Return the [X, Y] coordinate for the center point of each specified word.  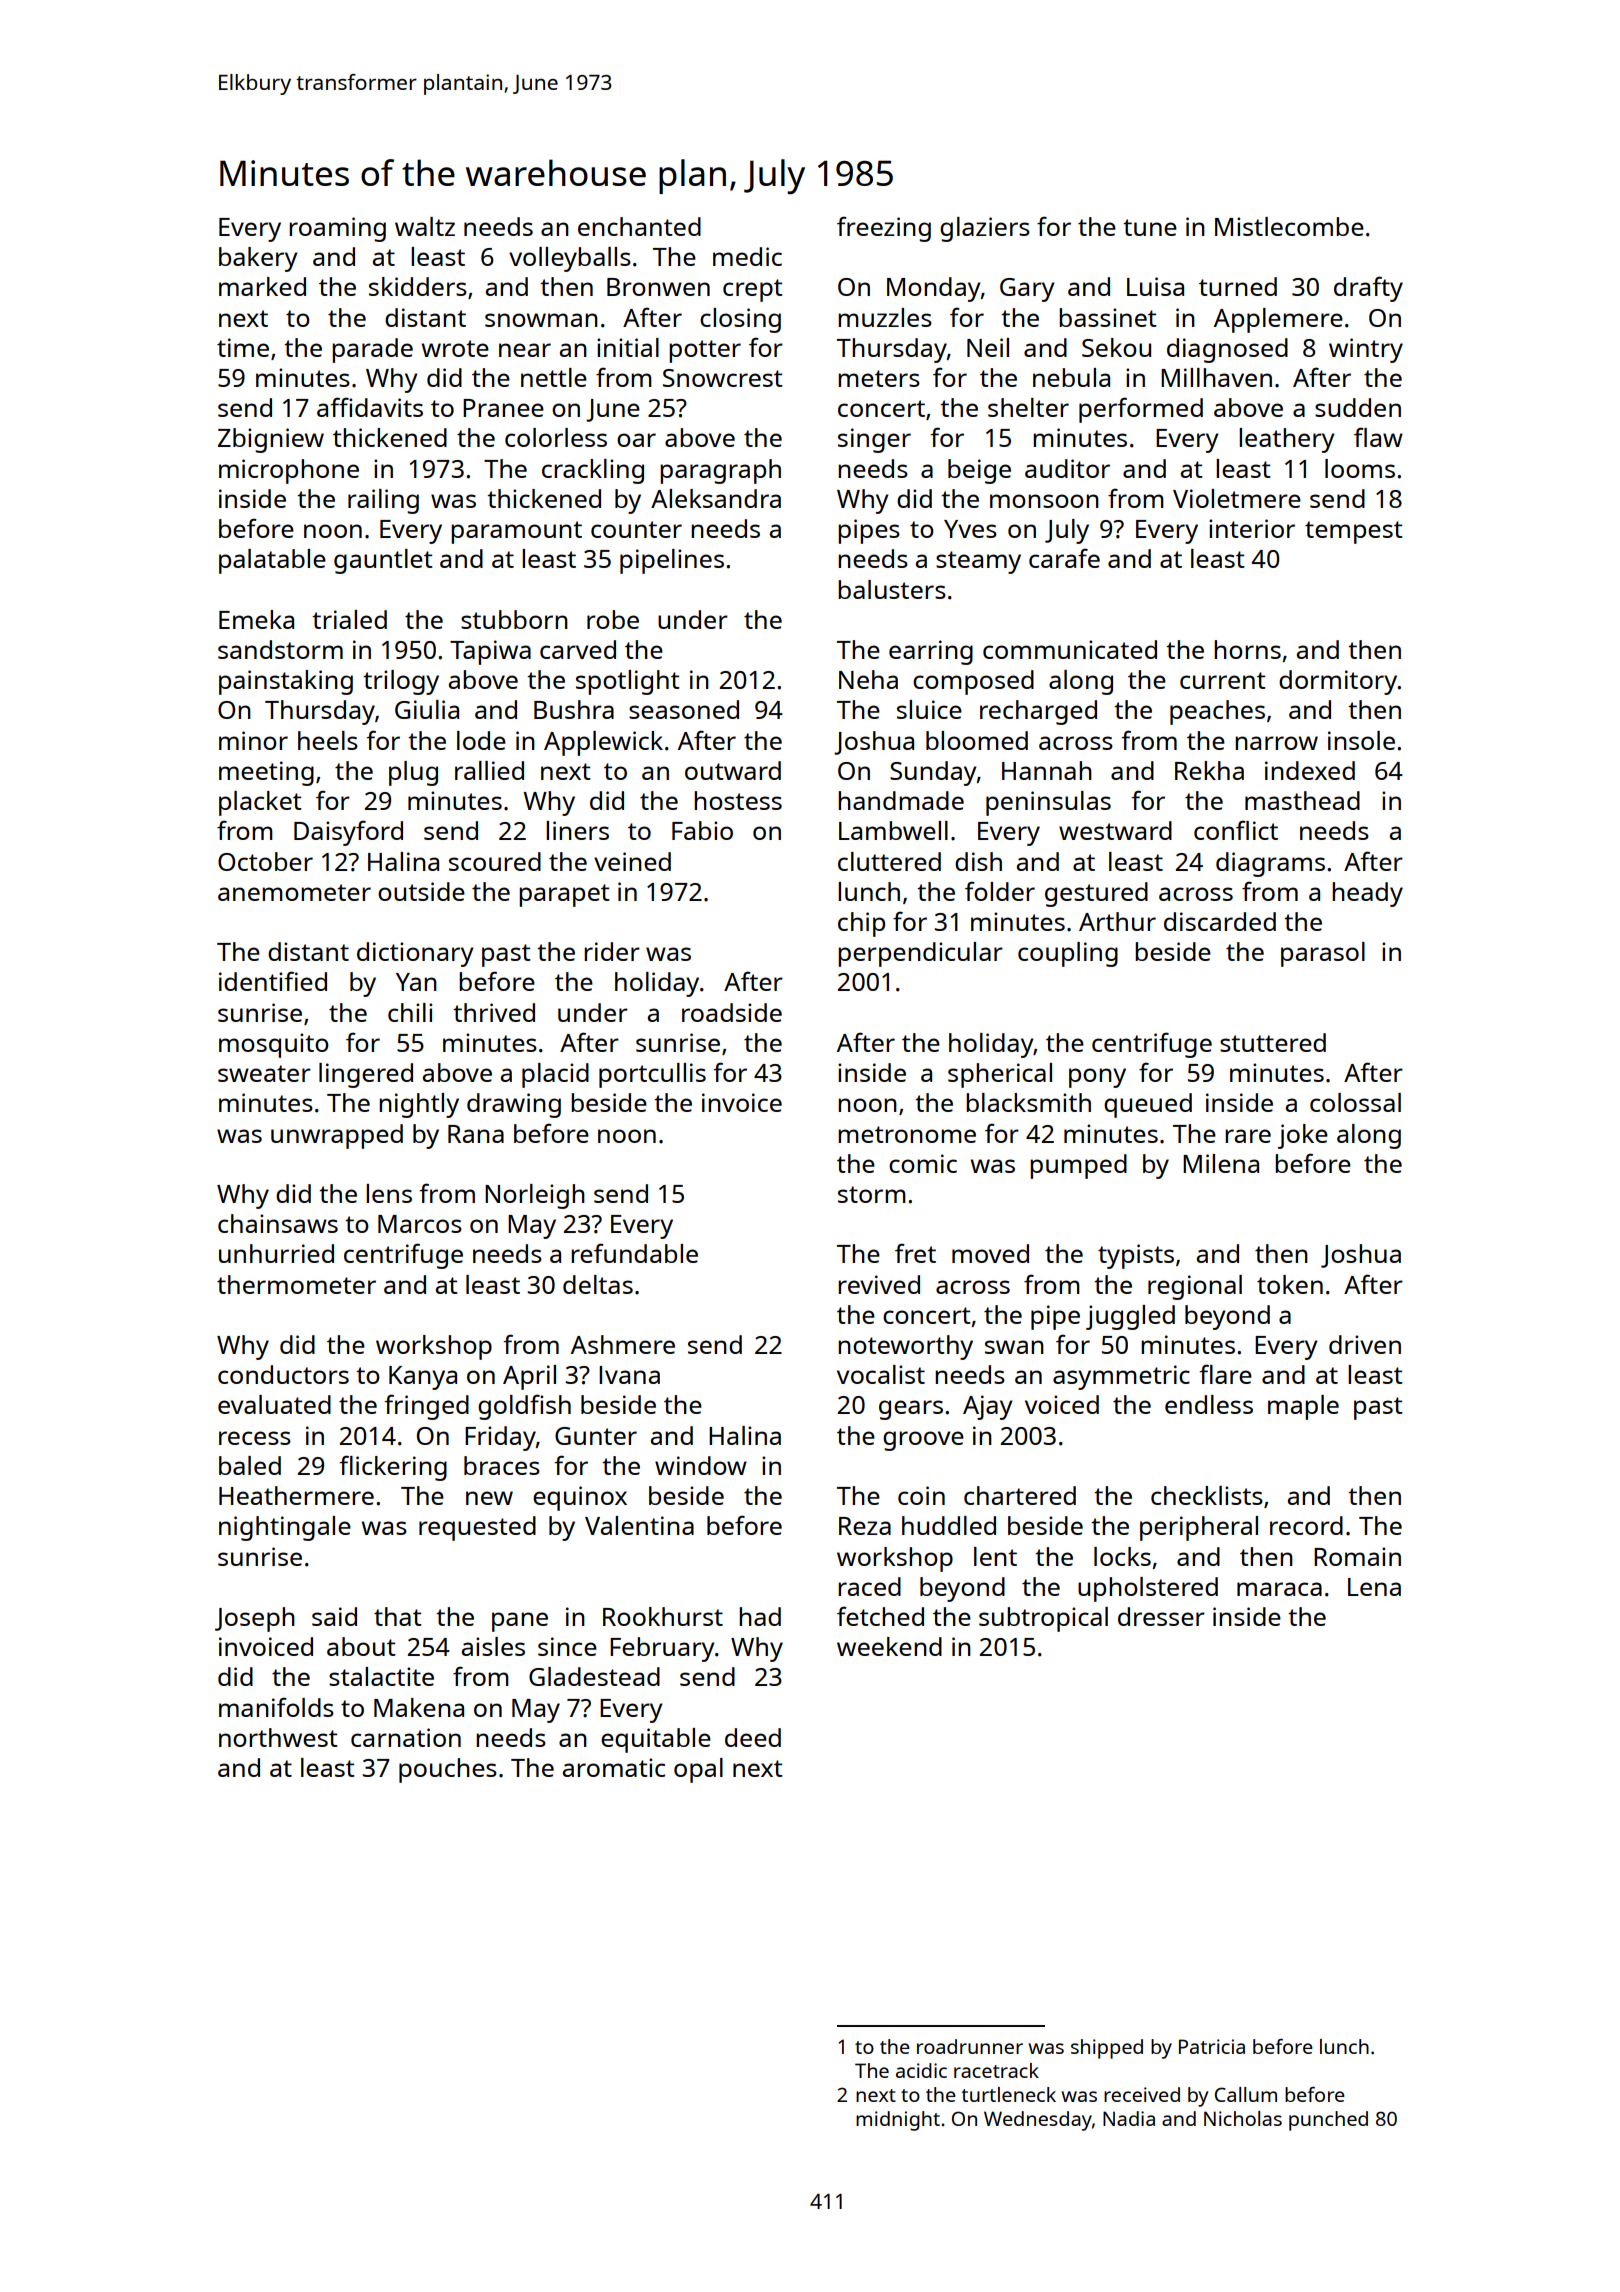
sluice [929, 709]
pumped [1078, 1166]
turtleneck [1008, 2094]
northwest [278, 1737]
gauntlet [383, 561]
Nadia [1129, 2118]
